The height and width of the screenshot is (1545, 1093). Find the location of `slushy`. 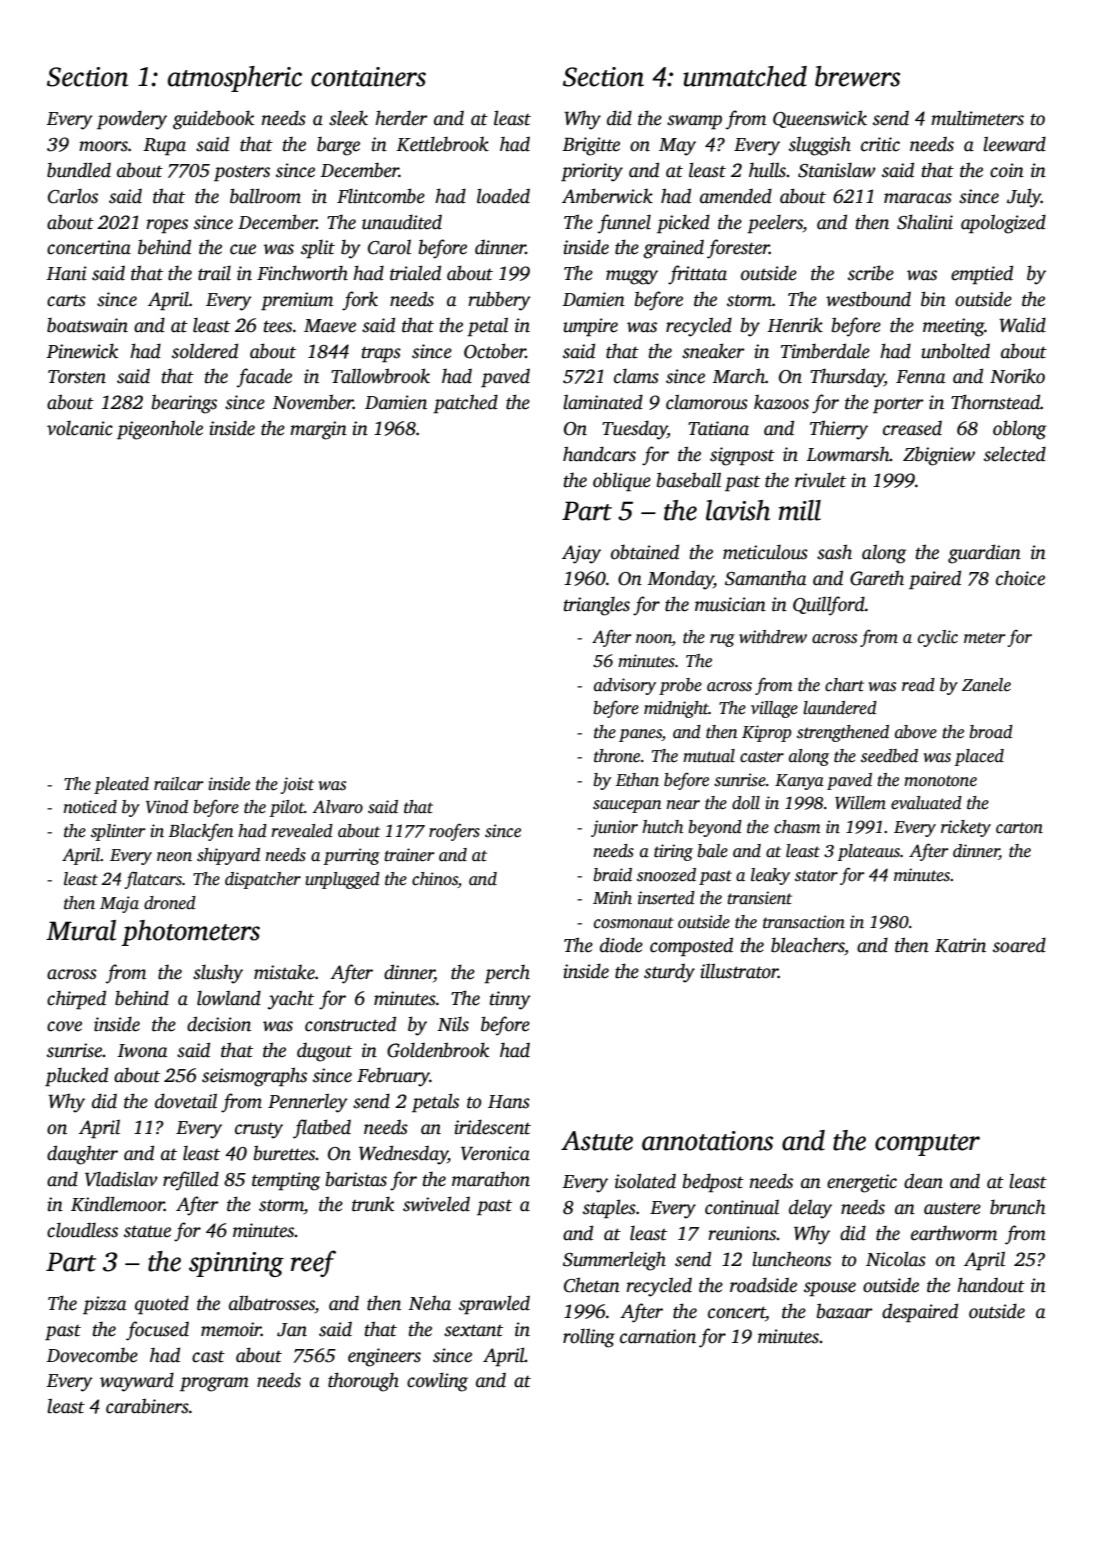

slushy is located at coordinates (218, 974).
